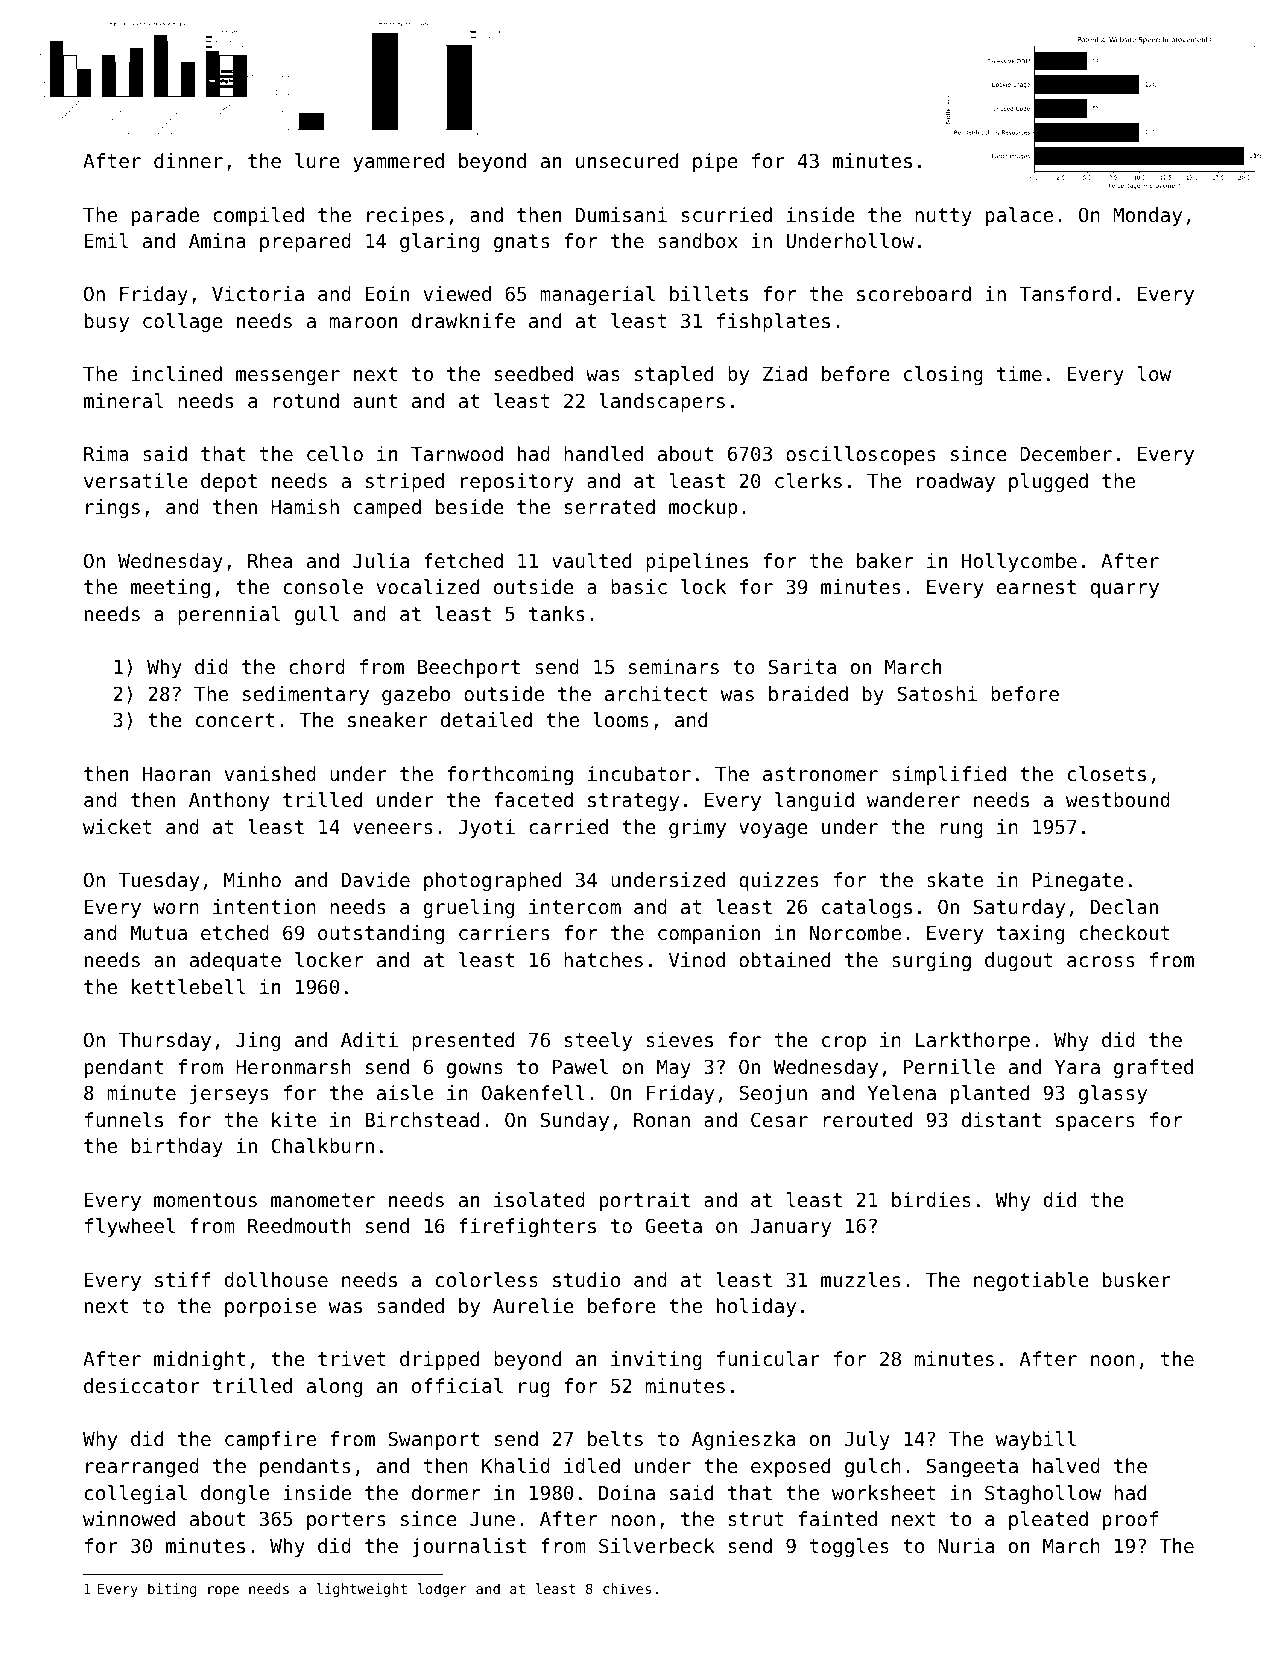 This page has width=1286, height=1664. I want to click on winnowed, so click(129, 1518).
